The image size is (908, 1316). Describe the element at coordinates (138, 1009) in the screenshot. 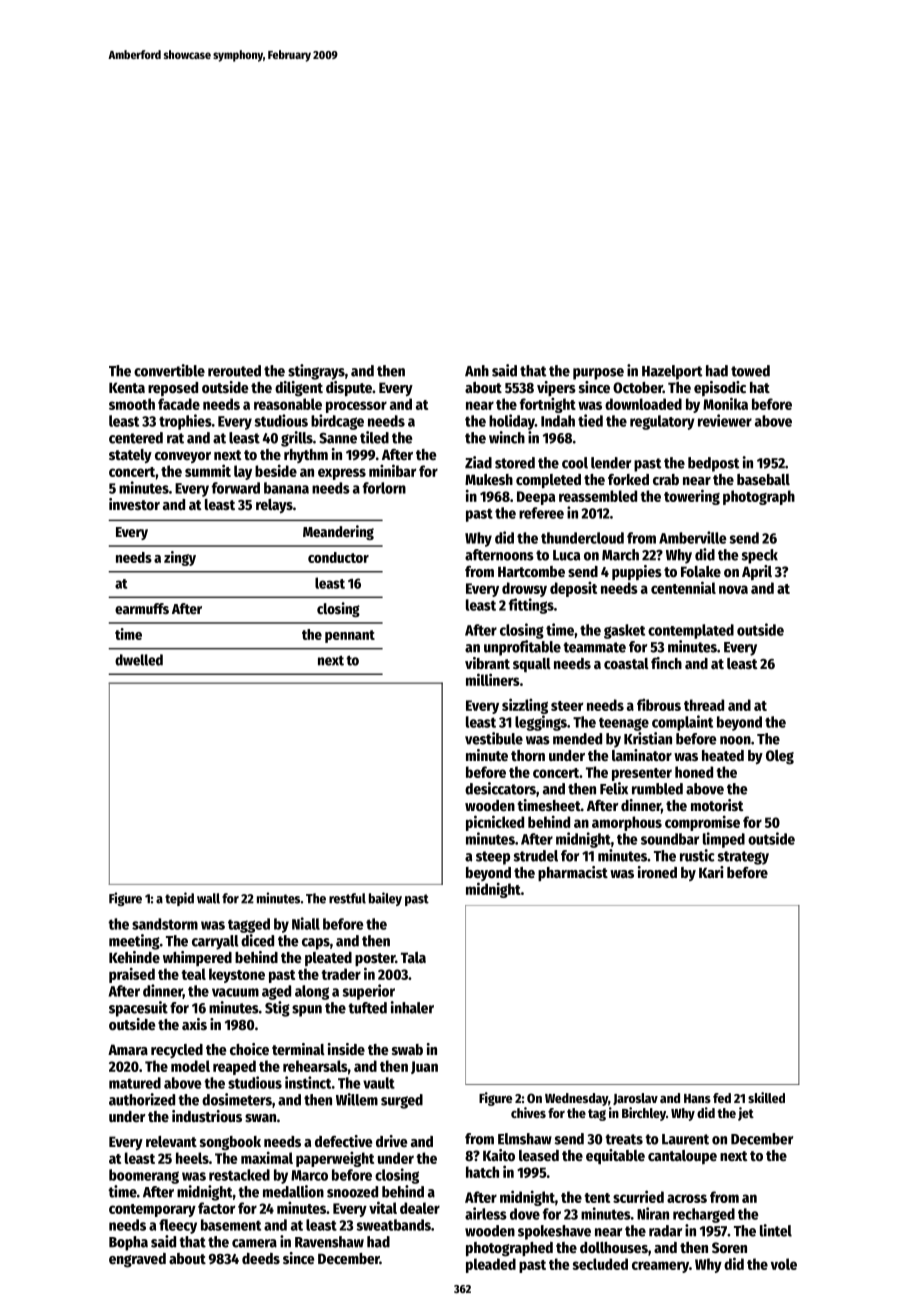

I see `spacesuit` at that location.
